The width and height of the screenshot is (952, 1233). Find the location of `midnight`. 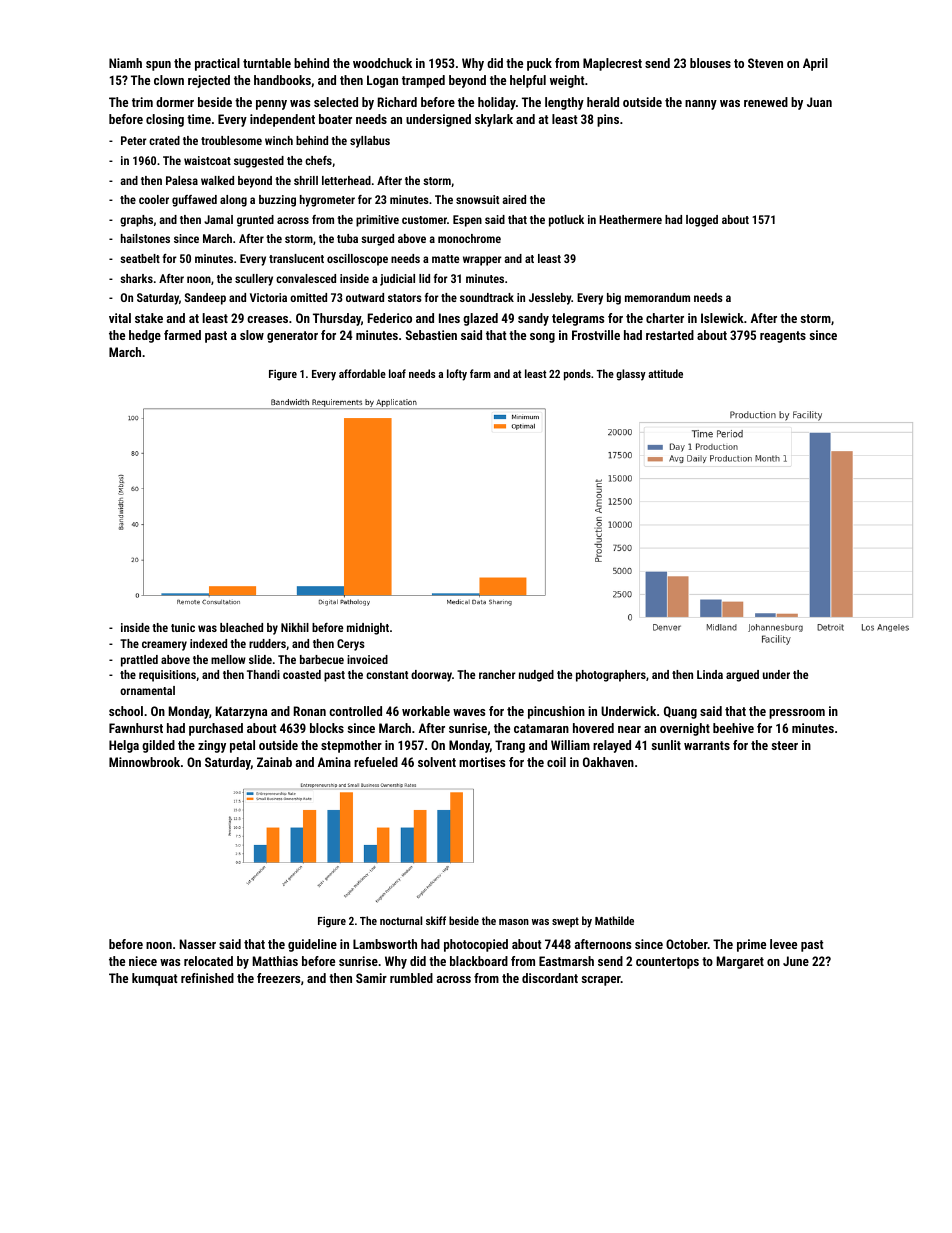

midnight is located at coordinates (368, 629).
